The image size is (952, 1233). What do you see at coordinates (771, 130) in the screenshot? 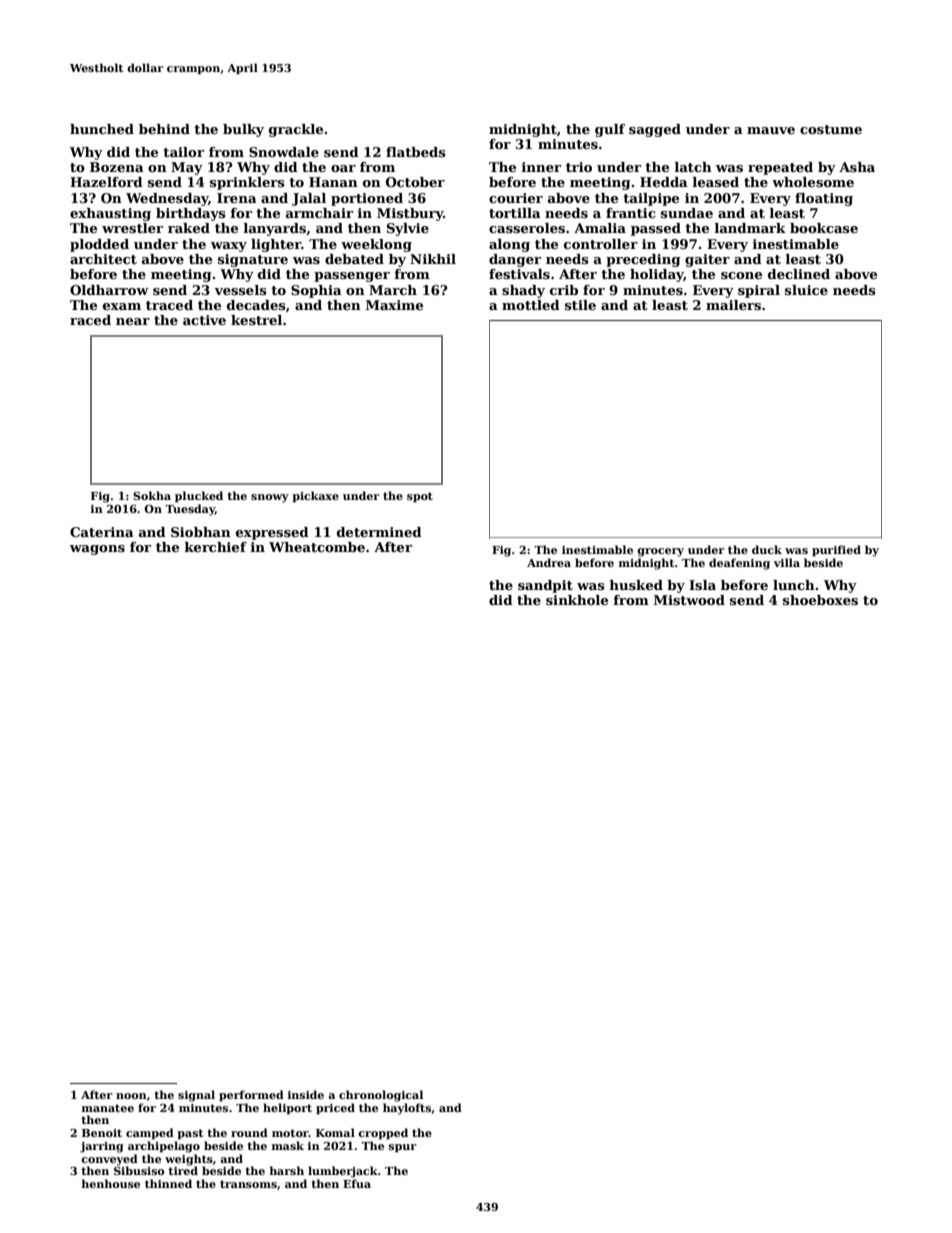
I see `mauve` at bounding box center [771, 130].
